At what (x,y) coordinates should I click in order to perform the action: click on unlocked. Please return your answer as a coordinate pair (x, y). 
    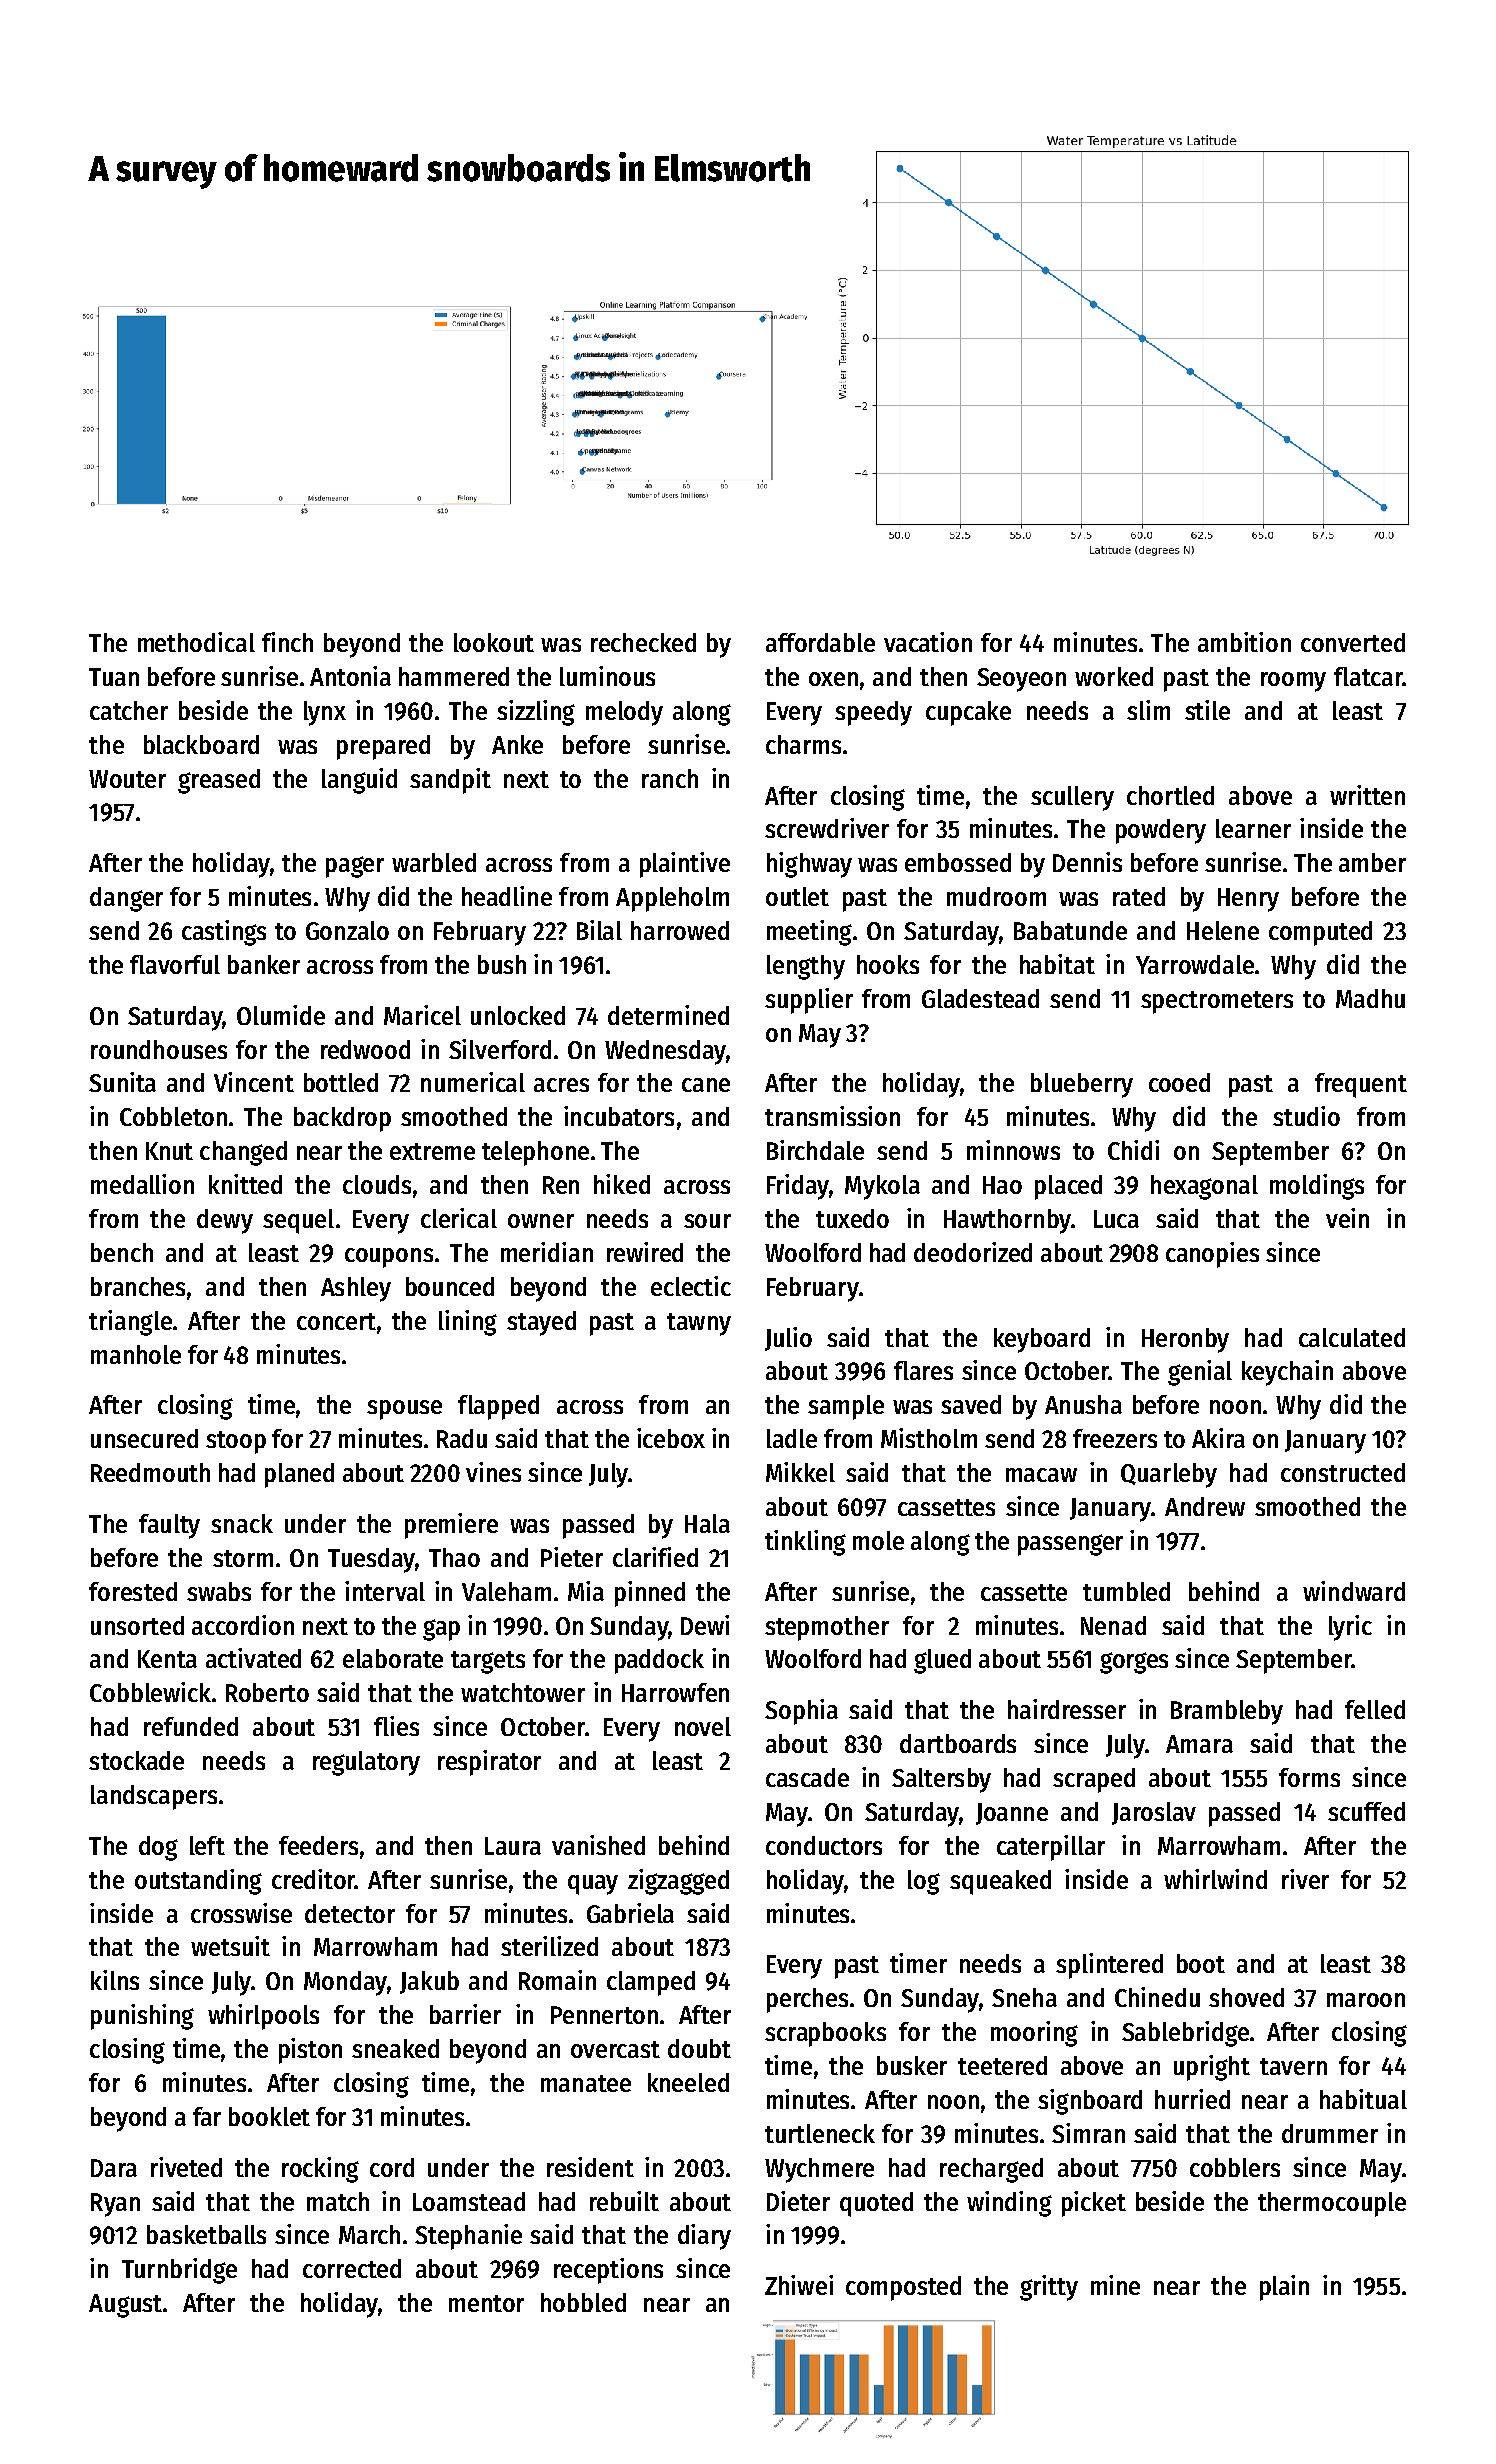
    Looking at the image, I should click on (518, 1015).
